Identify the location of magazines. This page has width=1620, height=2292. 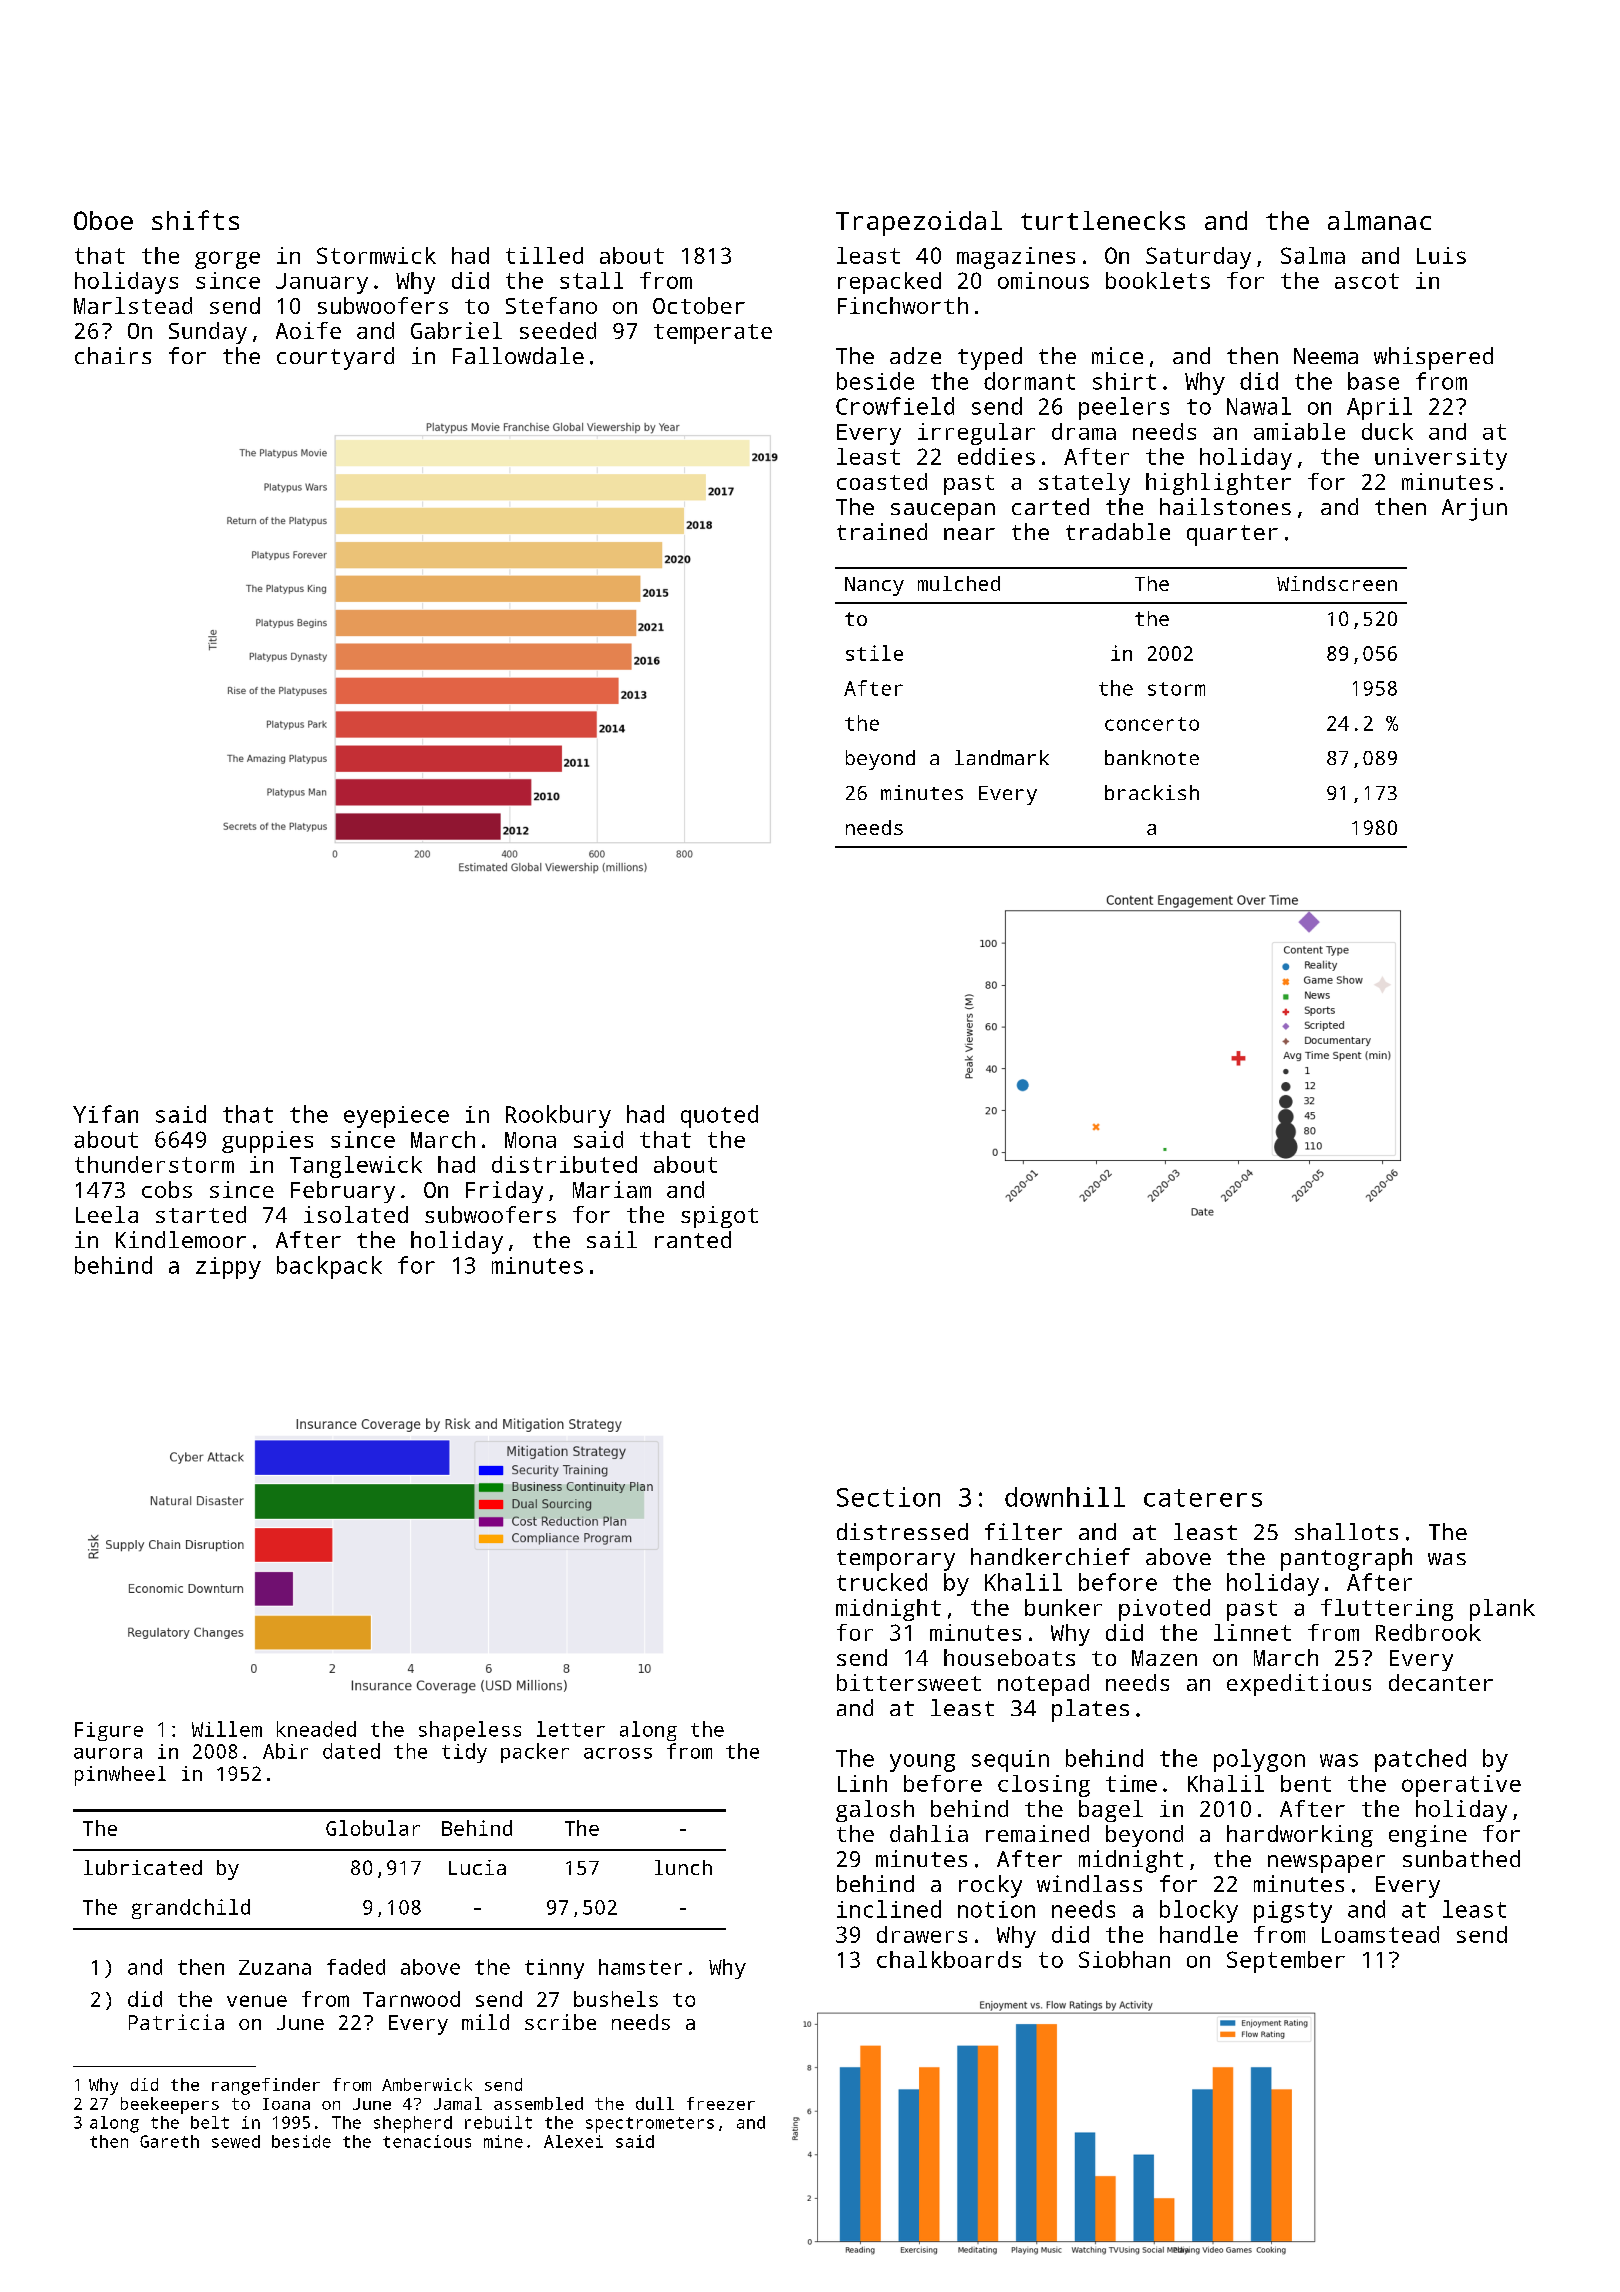
(1016, 258).
